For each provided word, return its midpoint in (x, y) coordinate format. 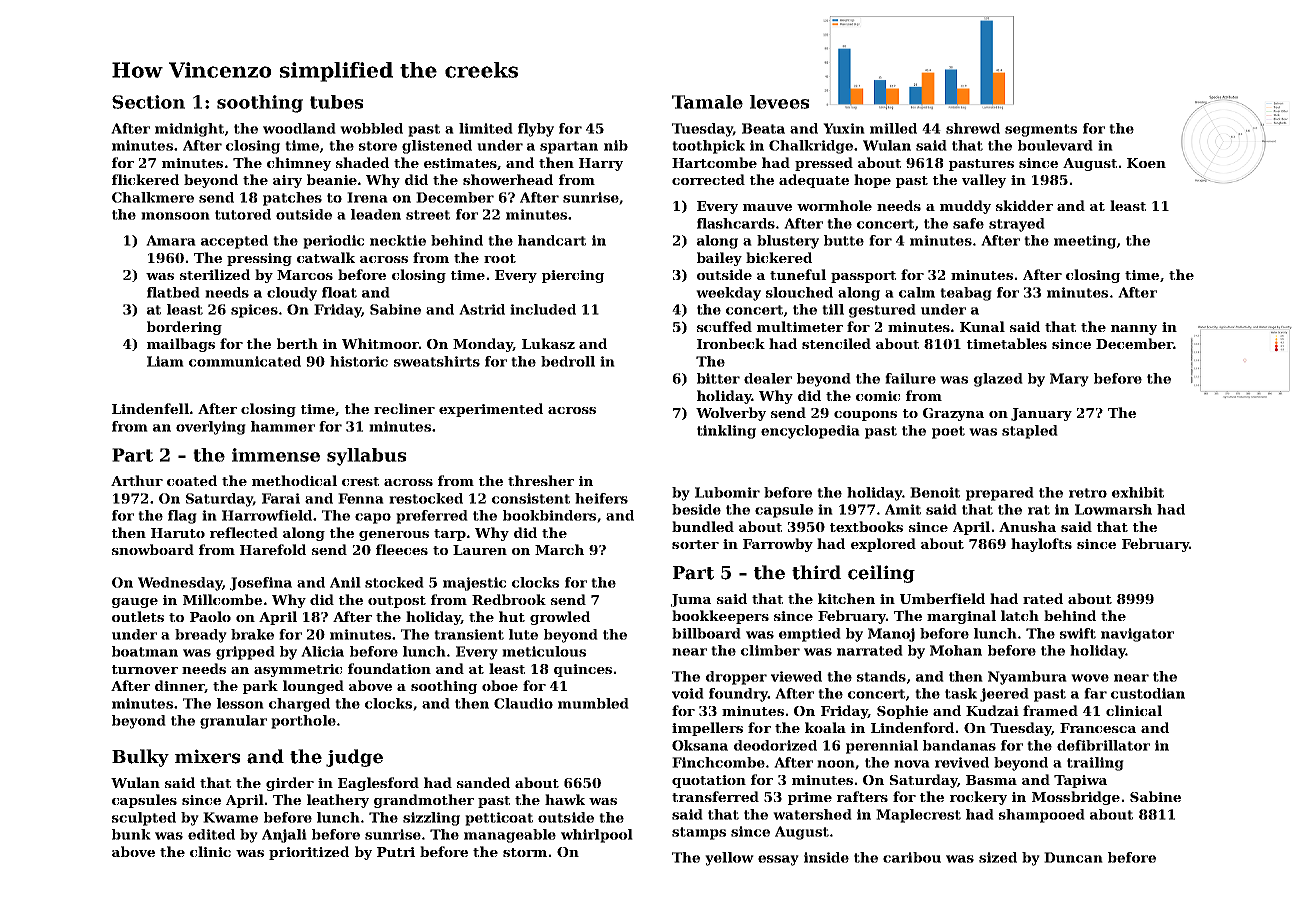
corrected (708, 179)
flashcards (736, 223)
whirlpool (597, 836)
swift (1078, 633)
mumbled (593, 703)
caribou (912, 857)
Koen (1146, 163)
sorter (695, 544)
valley (984, 181)
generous (394, 536)
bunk (131, 834)
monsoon (175, 216)
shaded (362, 162)
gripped (245, 653)
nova (912, 764)
